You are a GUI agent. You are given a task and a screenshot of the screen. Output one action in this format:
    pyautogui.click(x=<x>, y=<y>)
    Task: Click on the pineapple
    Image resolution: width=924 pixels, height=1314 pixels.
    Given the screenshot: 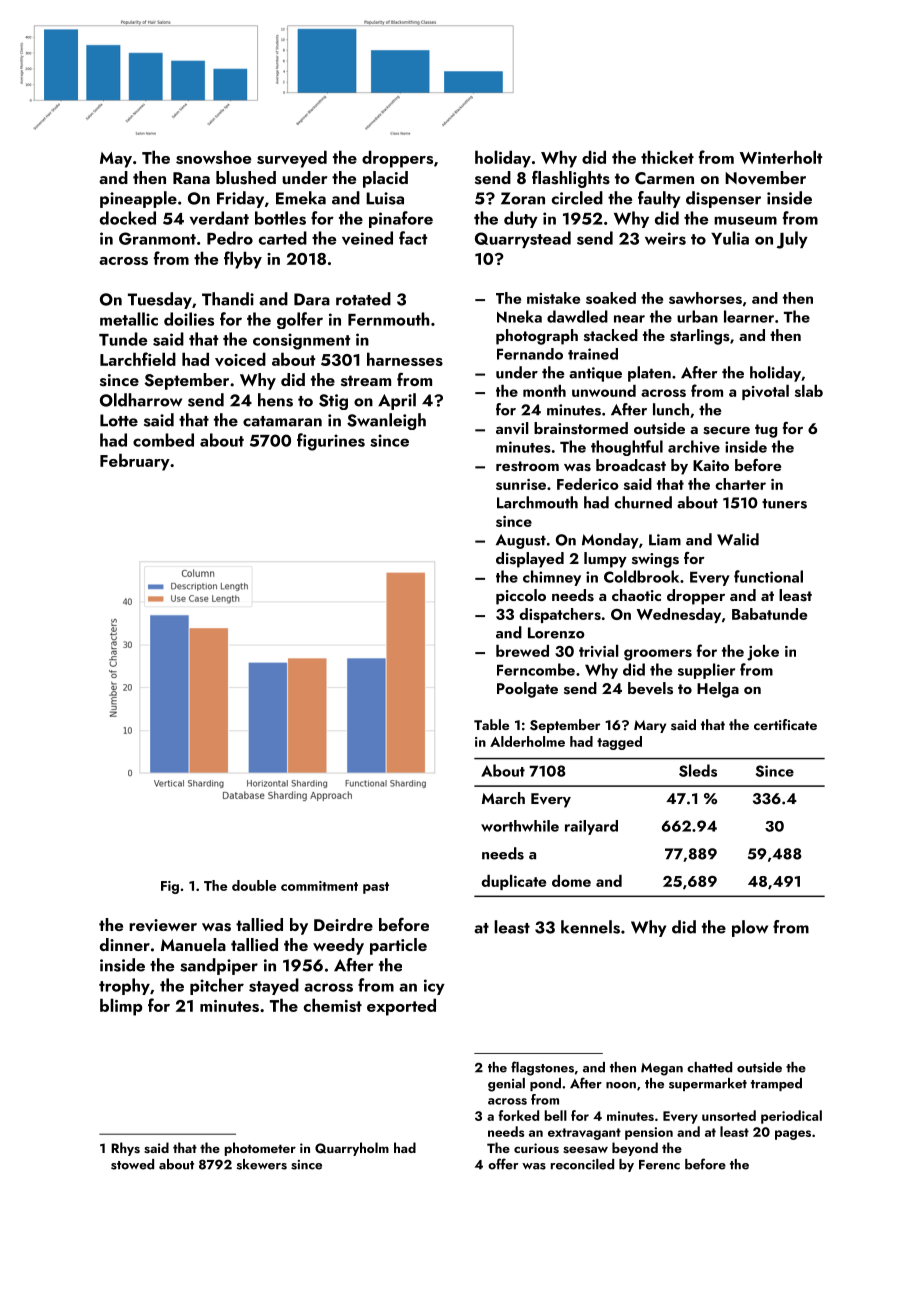 What is the action you would take?
    pyautogui.click(x=138, y=199)
